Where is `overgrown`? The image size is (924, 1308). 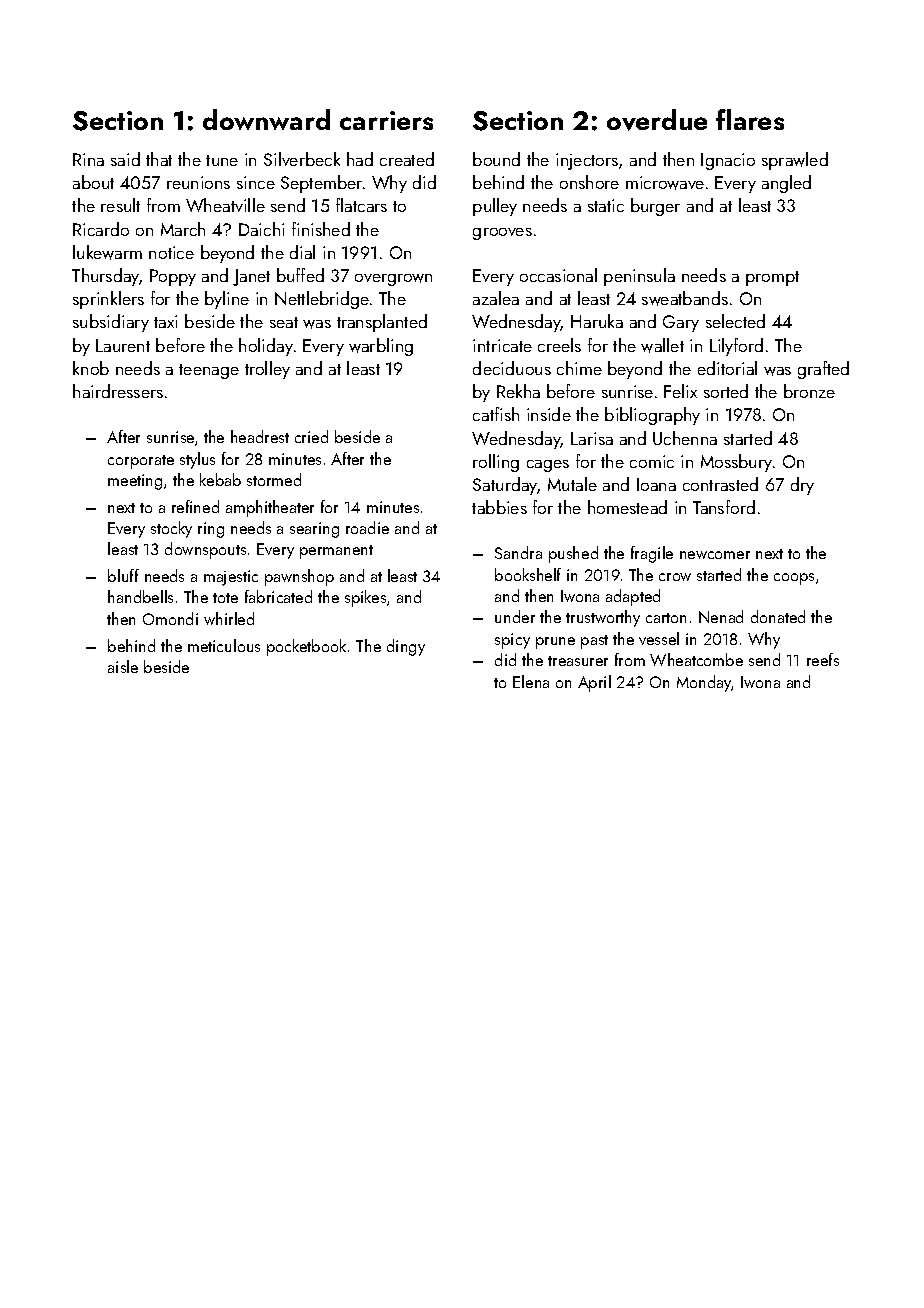
overgrown is located at coordinates (393, 280).
